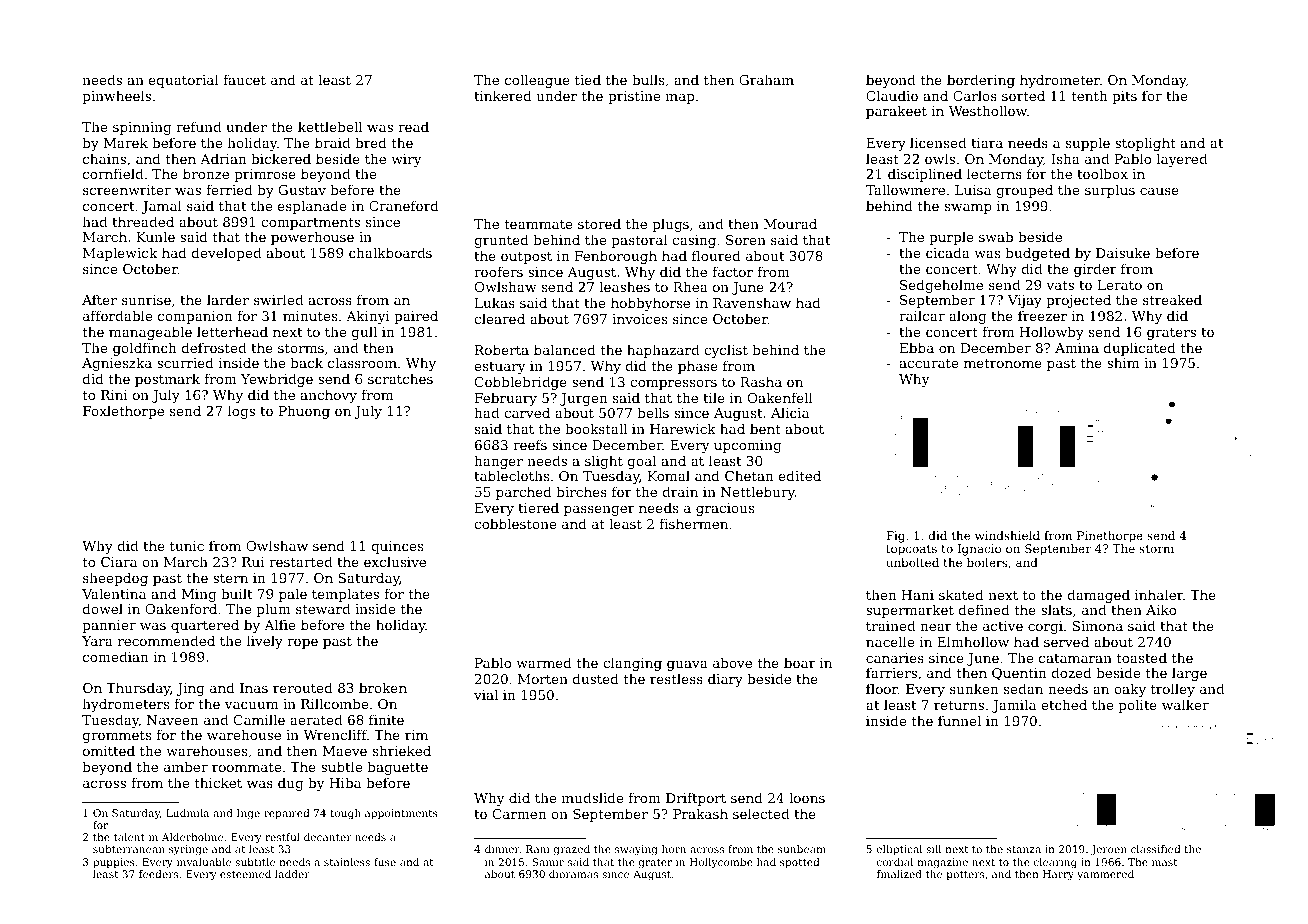  Describe the element at coordinates (499, 318) in the screenshot. I see `cleared` at that location.
